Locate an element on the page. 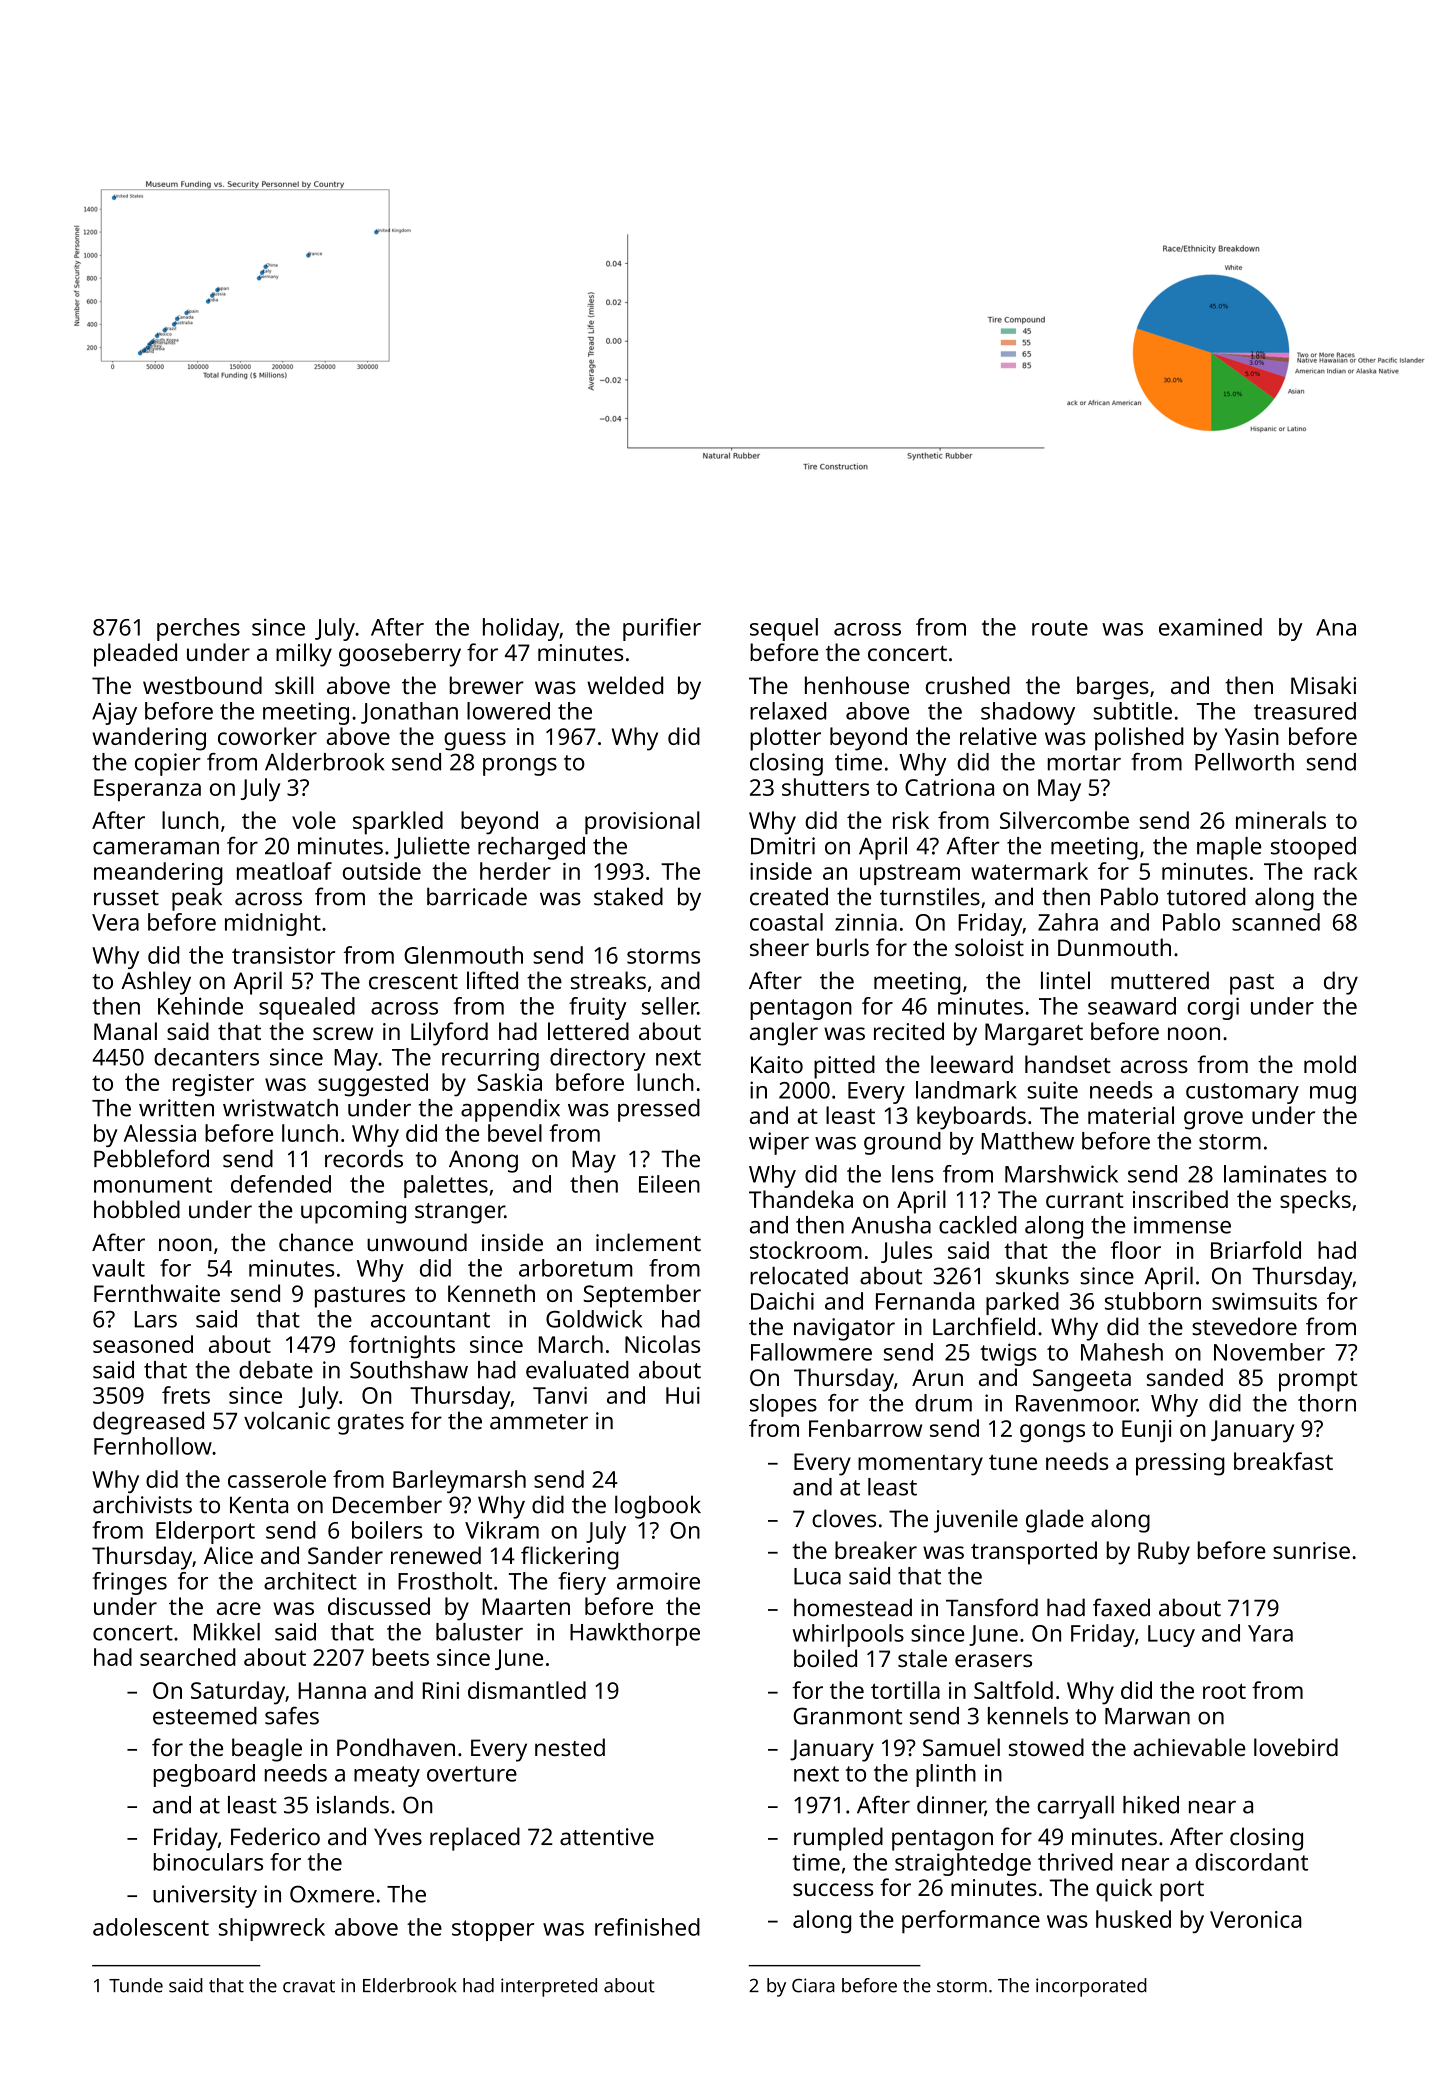  shipwreck is located at coordinates (272, 1929).
